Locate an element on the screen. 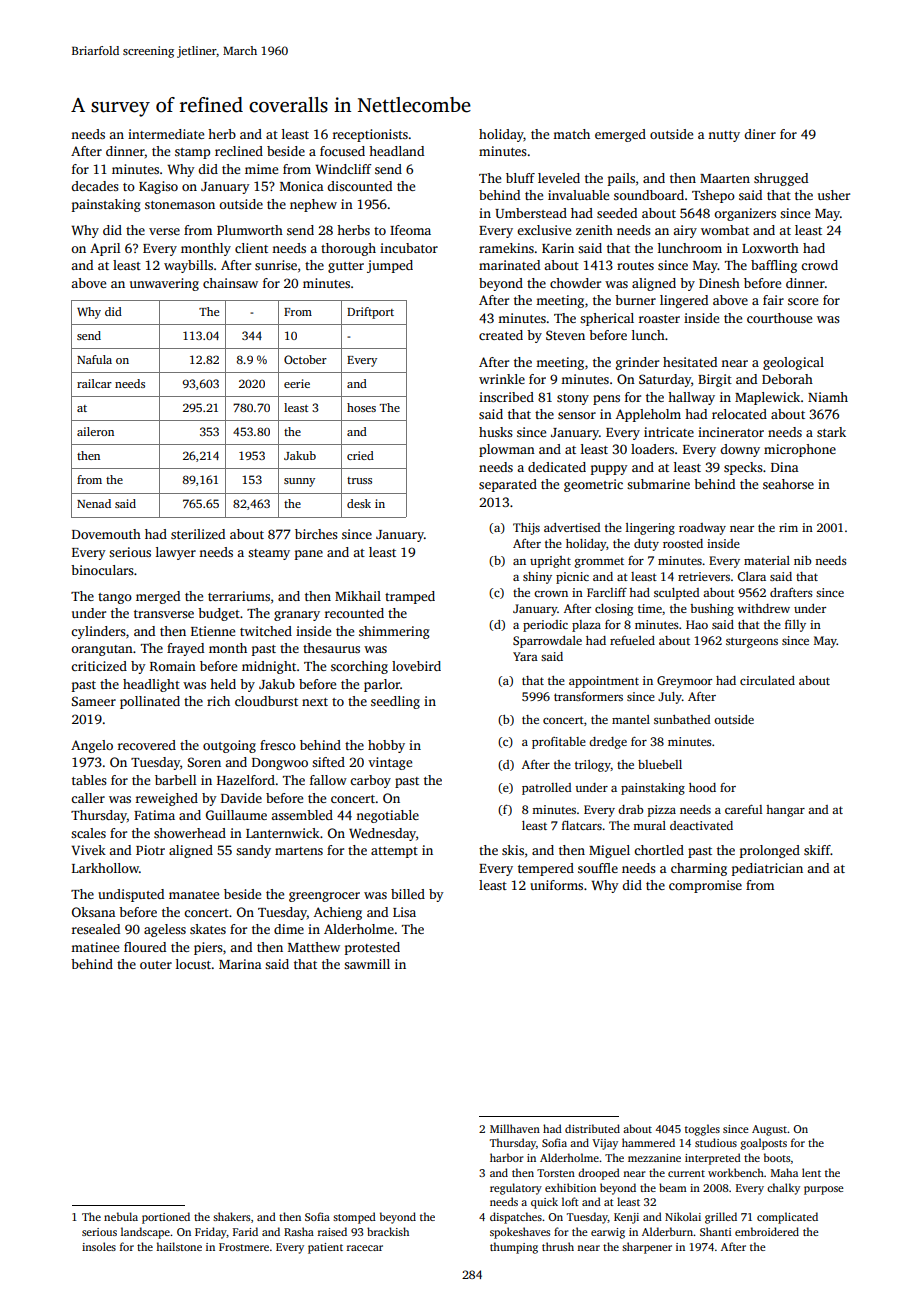  receptionists is located at coordinates (370, 135).
